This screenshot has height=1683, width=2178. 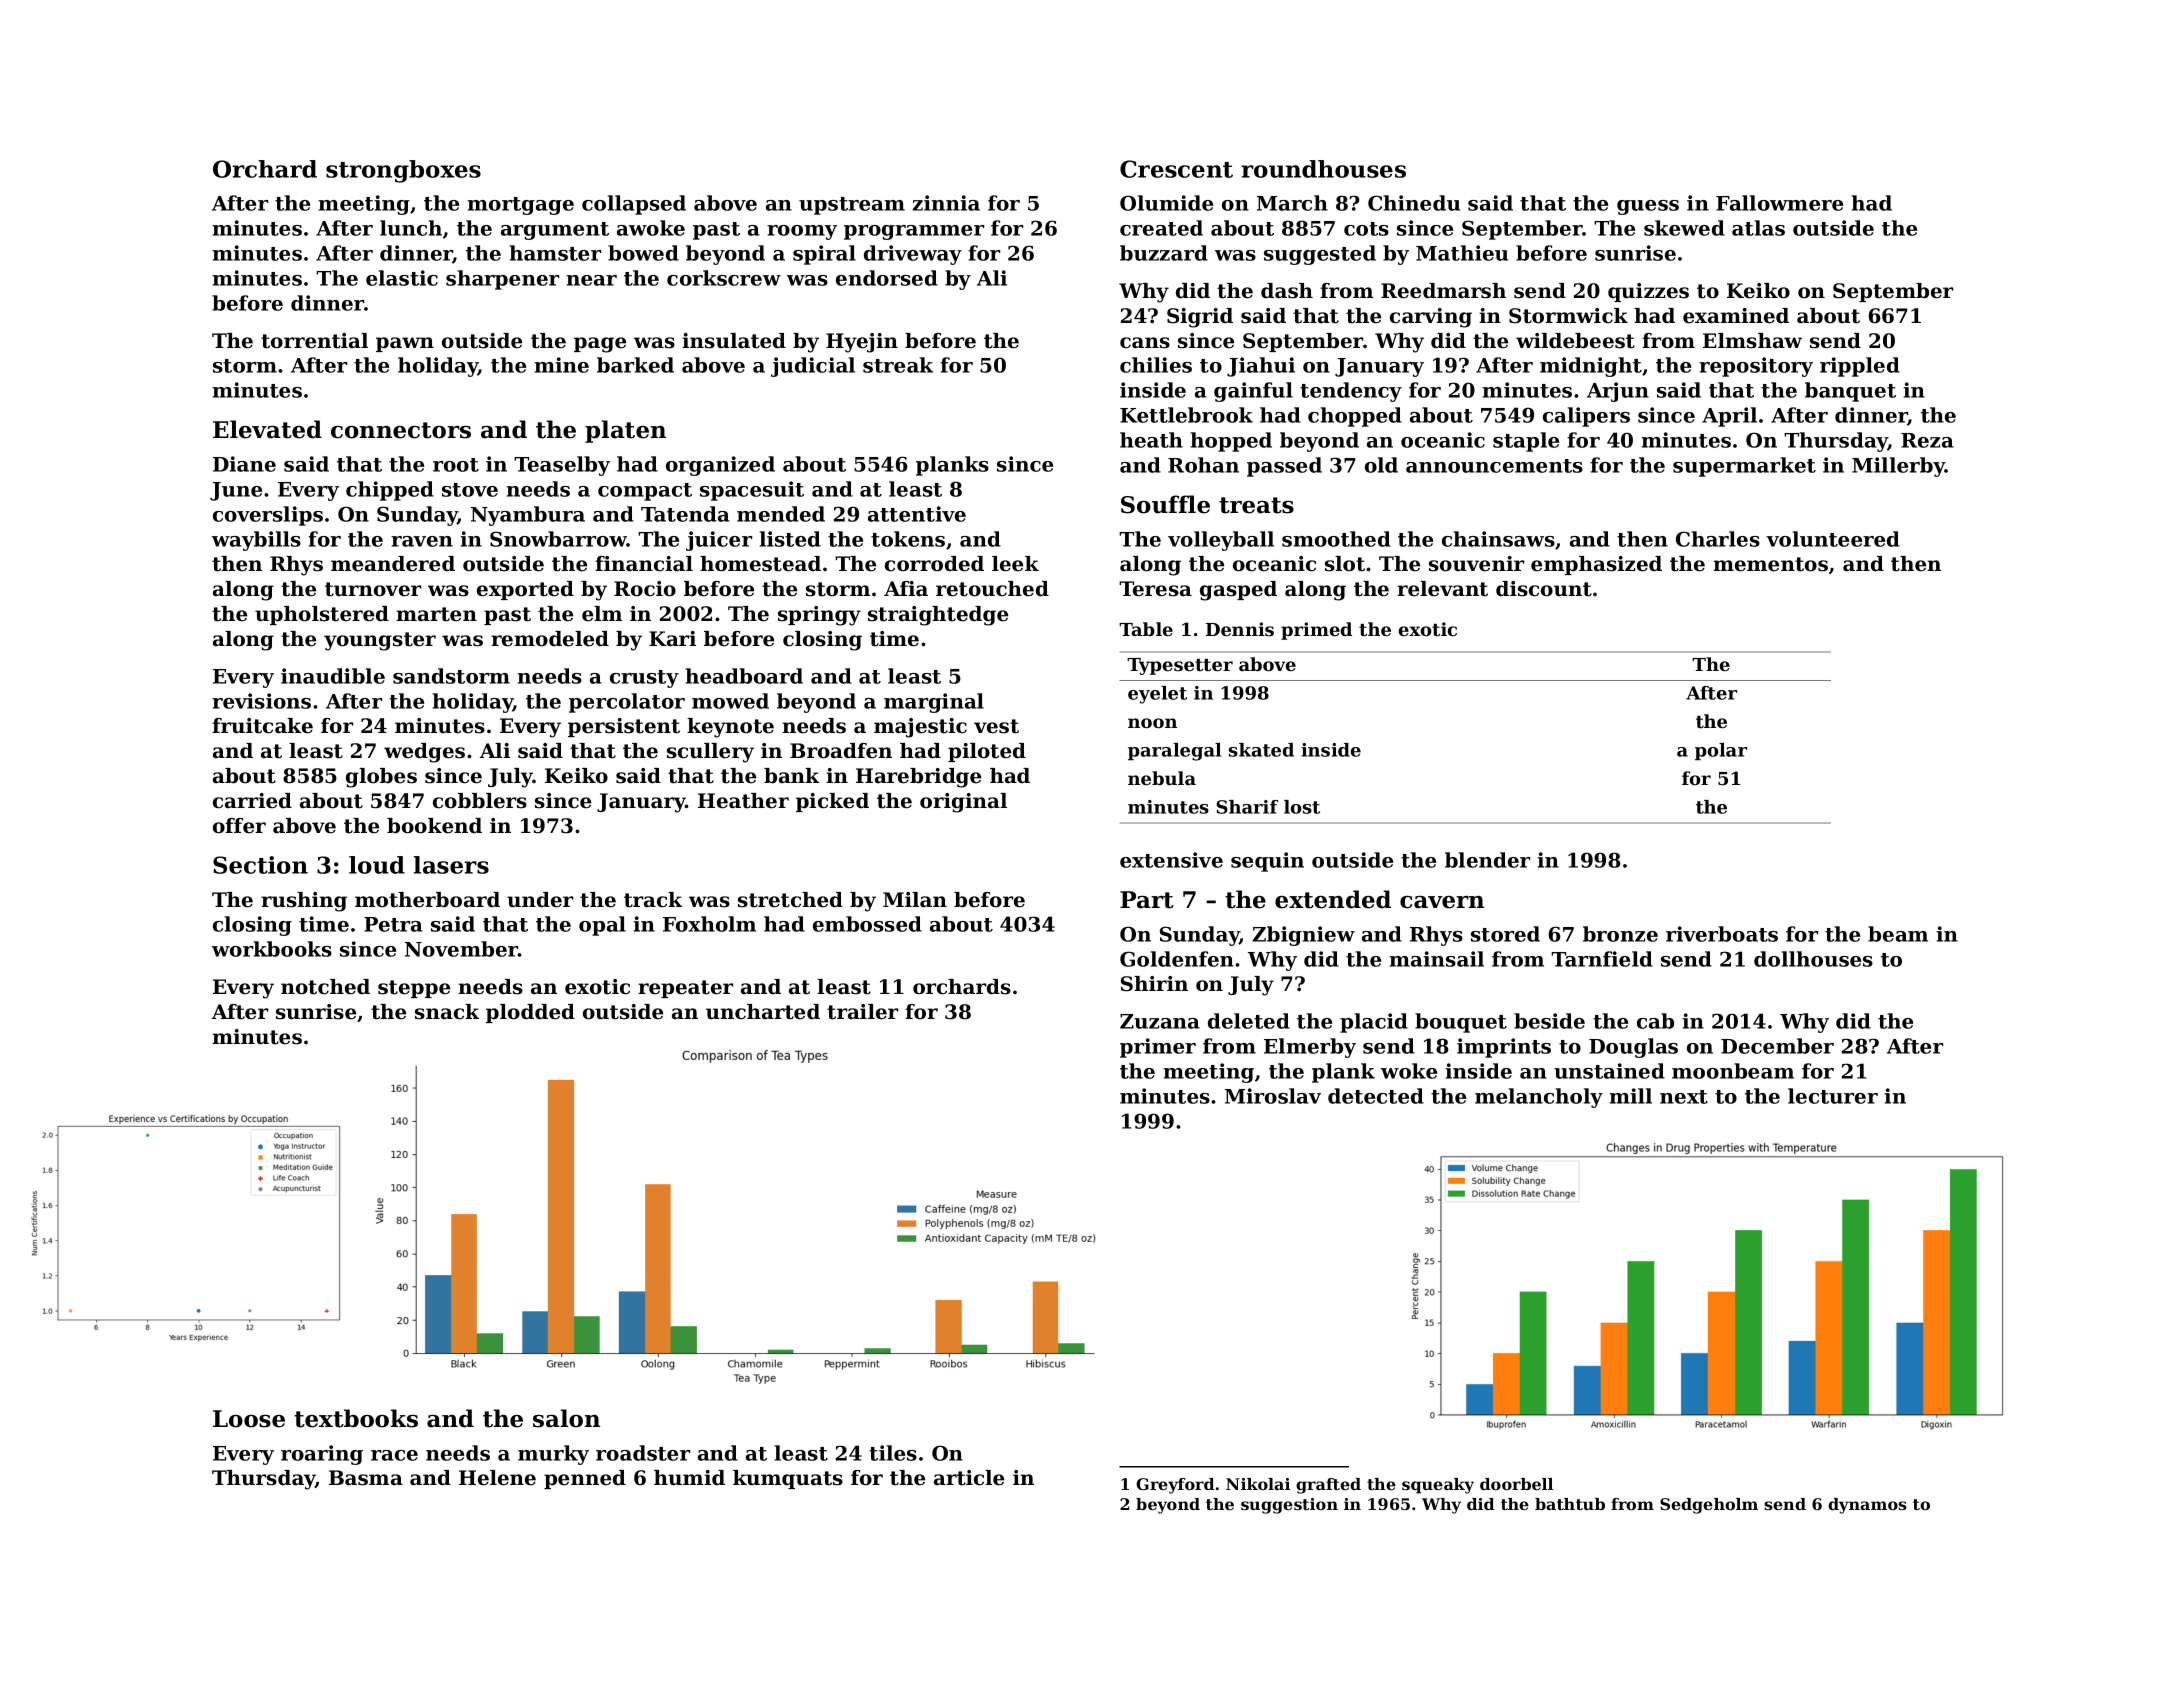 I want to click on Reza, so click(x=1927, y=440).
